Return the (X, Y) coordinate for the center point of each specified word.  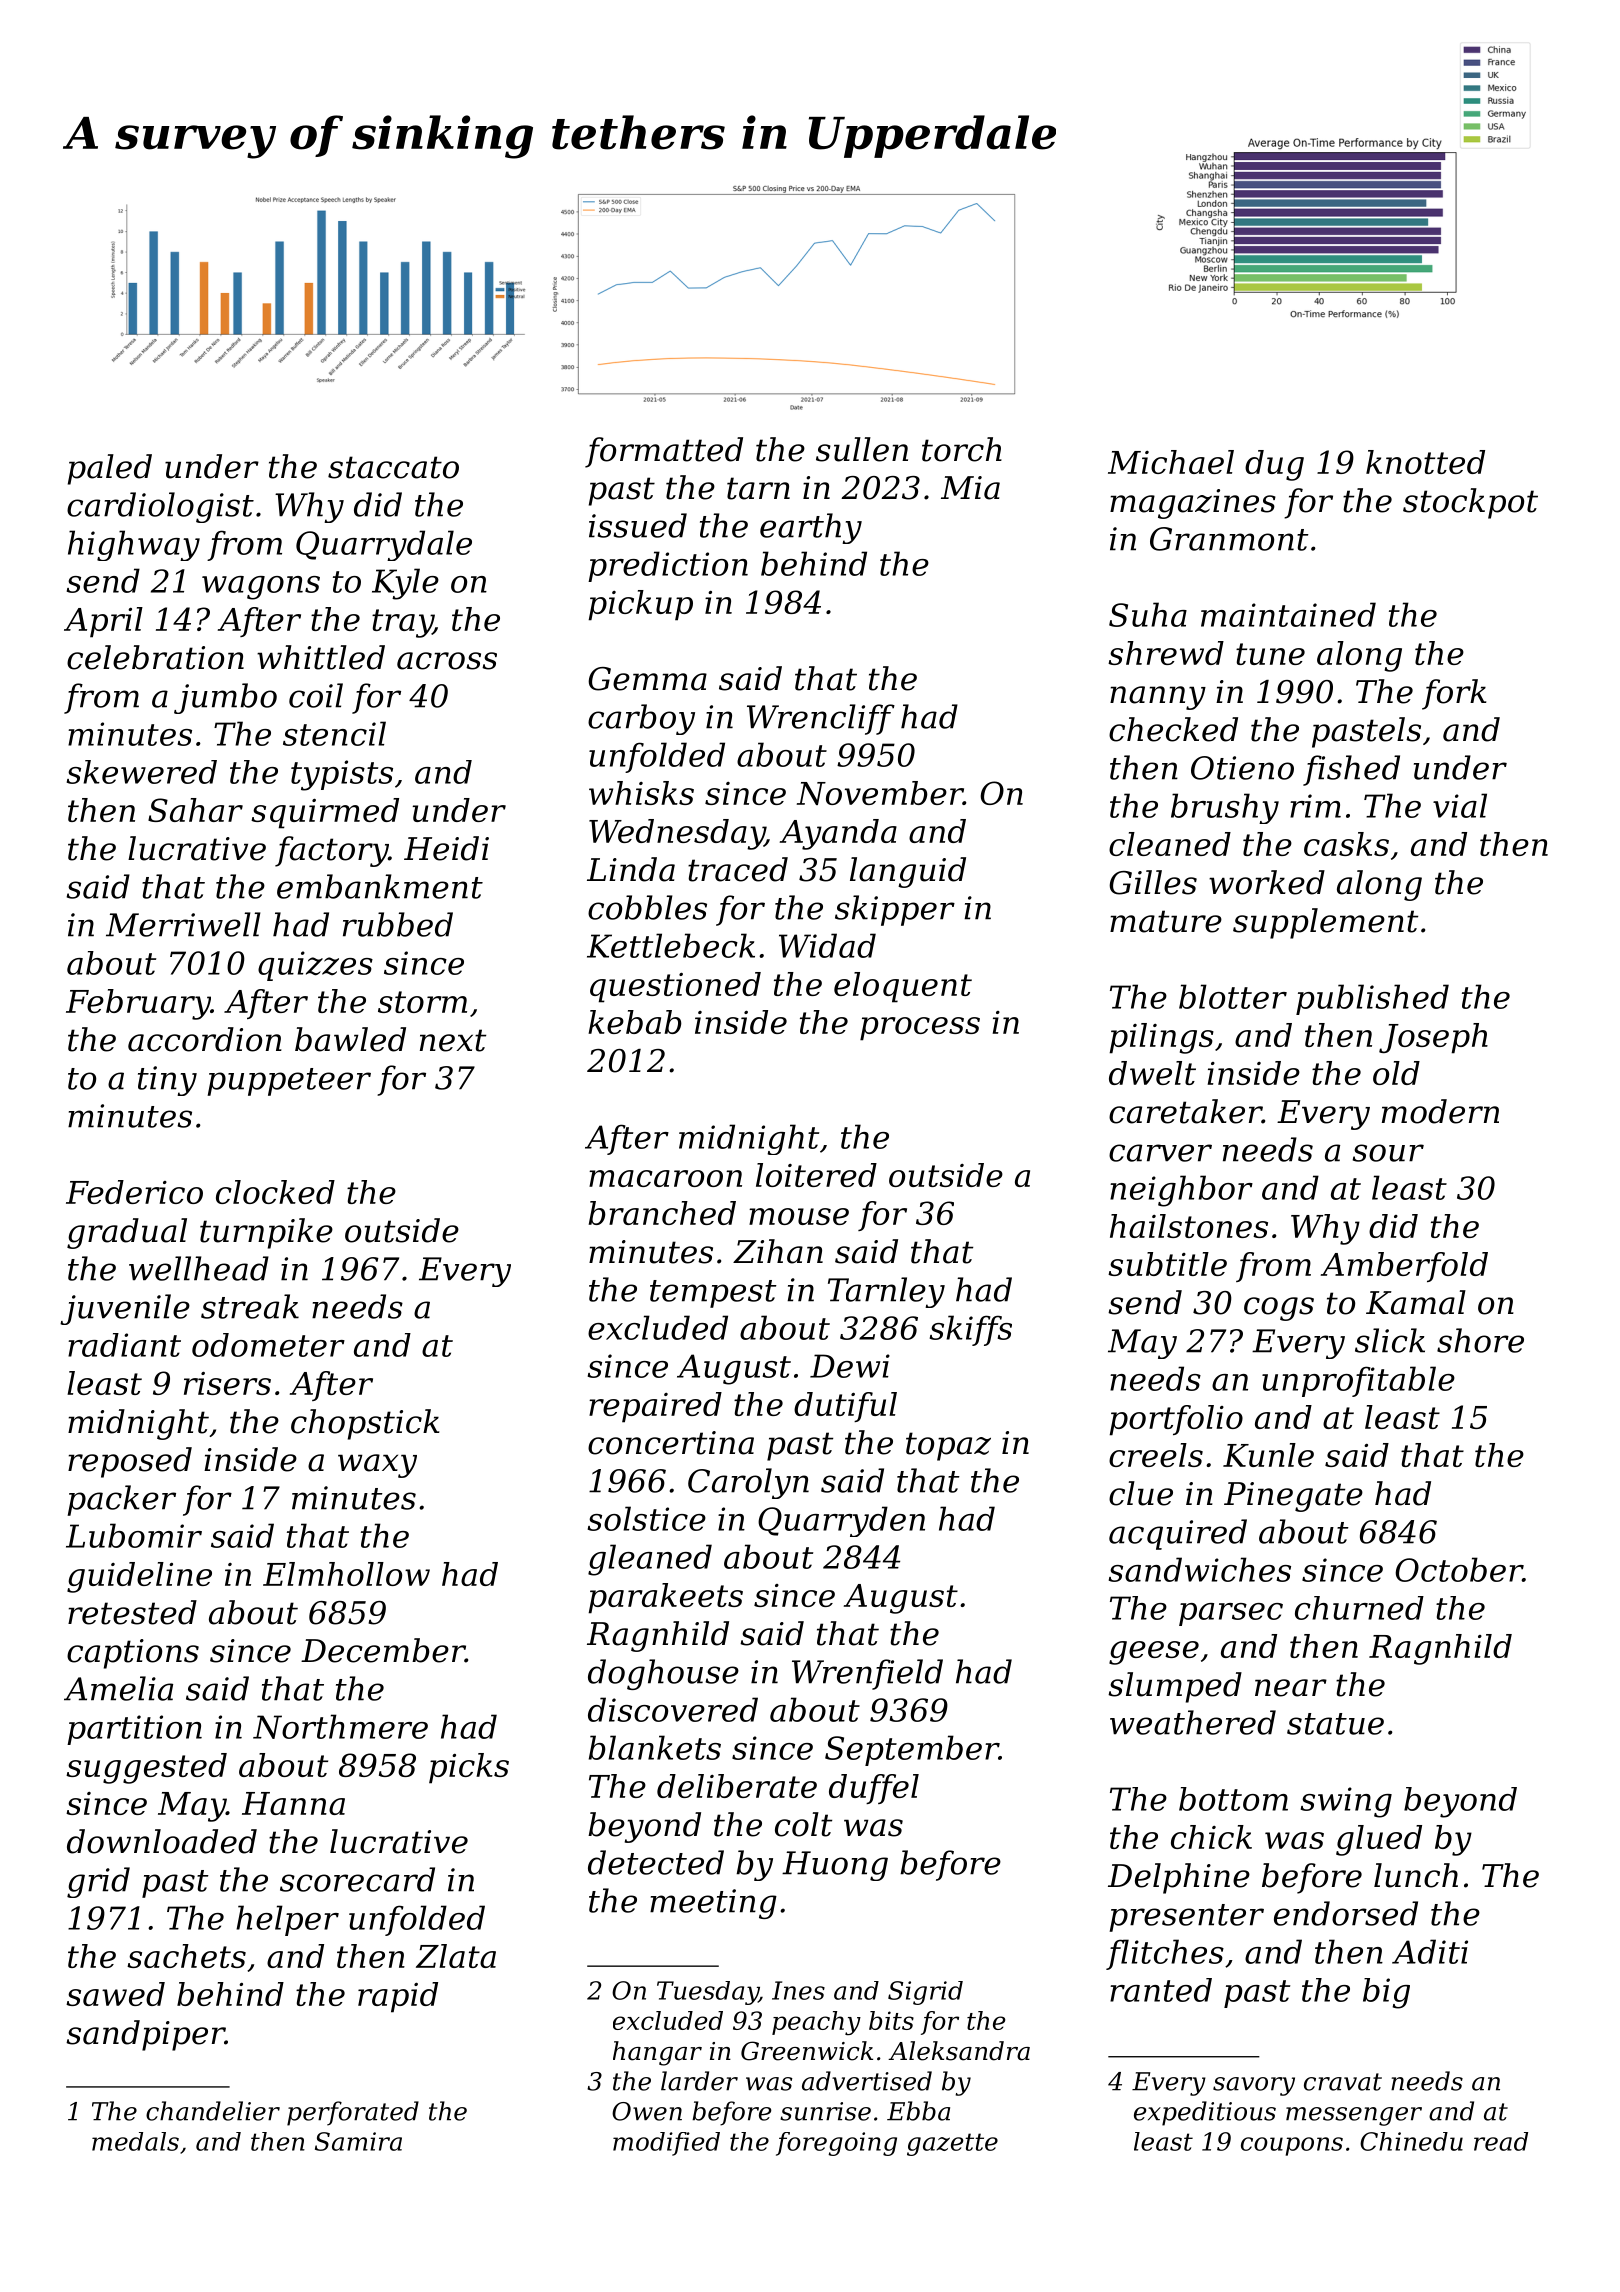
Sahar (195, 810)
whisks (641, 793)
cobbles (647, 907)
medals (135, 2141)
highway (134, 545)
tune (1270, 654)
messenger (1354, 2116)
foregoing (836, 2144)
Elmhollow (346, 1574)
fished (1351, 770)
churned (1359, 1608)
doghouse (663, 1674)
